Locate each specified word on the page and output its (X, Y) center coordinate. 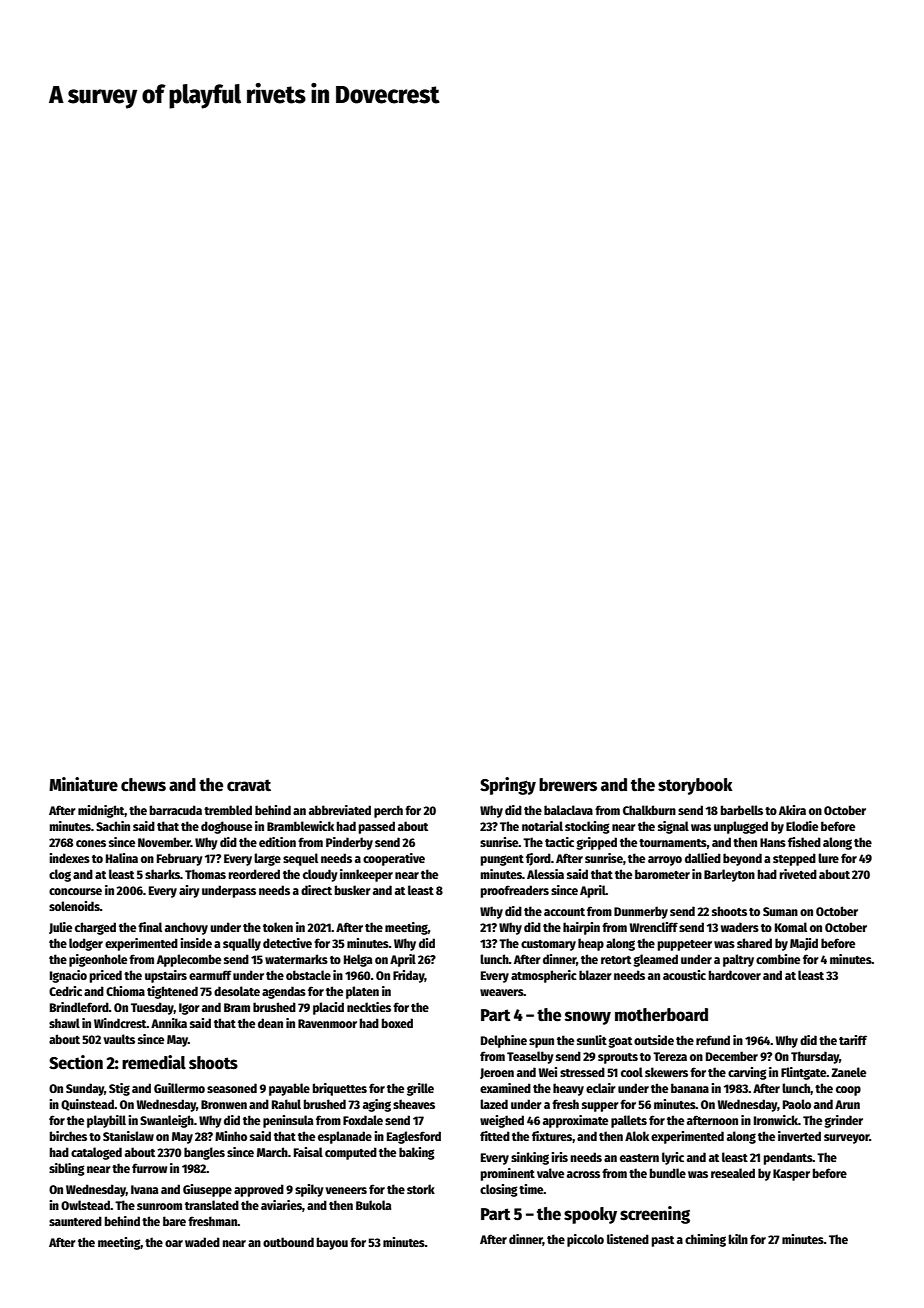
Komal (791, 927)
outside (654, 1040)
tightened (172, 992)
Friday (409, 976)
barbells (742, 810)
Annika (169, 1023)
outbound (288, 1242)
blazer (595, 975)
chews (143, 785)
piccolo (585, 1240)
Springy (508, 786)
